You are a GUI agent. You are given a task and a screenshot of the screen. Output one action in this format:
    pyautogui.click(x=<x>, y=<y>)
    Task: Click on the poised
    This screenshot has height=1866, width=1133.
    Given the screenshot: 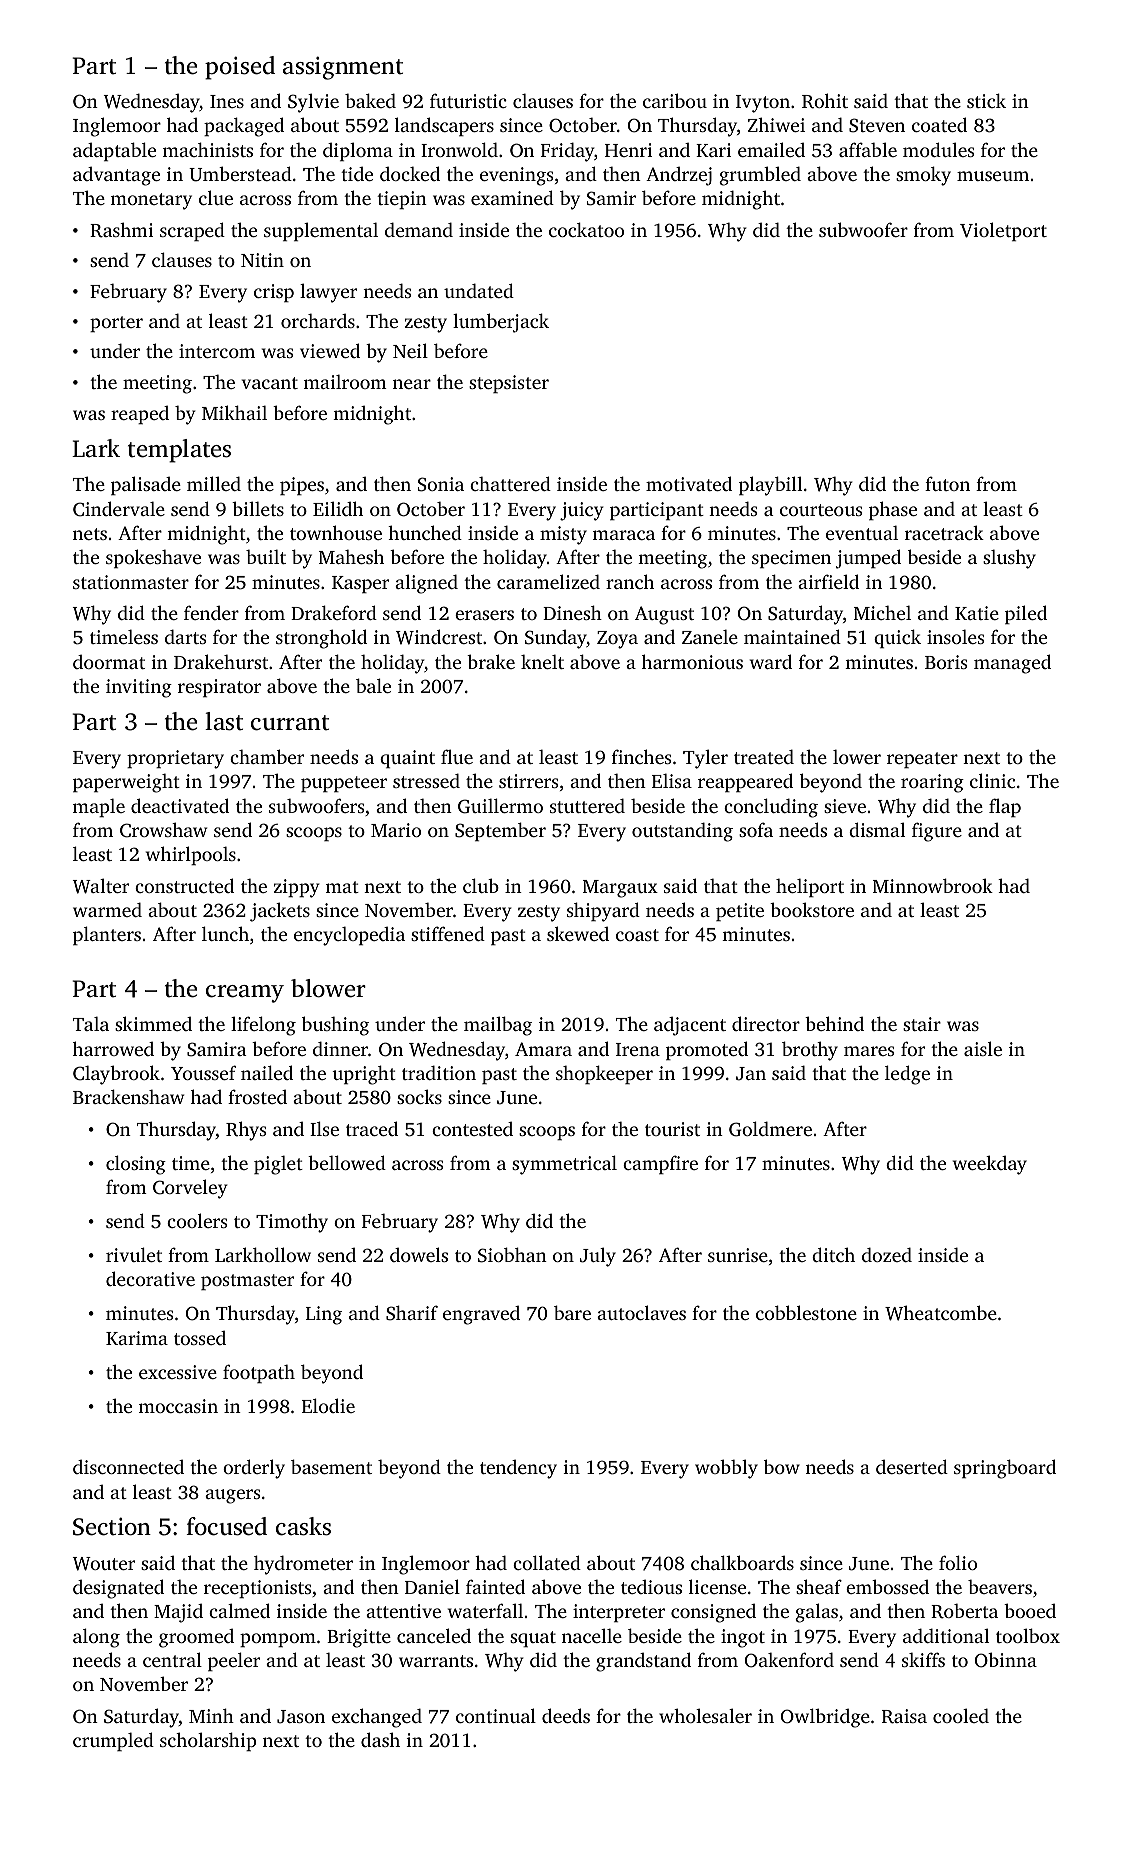 What is the action you would take?
    pyautogui.click(x=240, y=68)
